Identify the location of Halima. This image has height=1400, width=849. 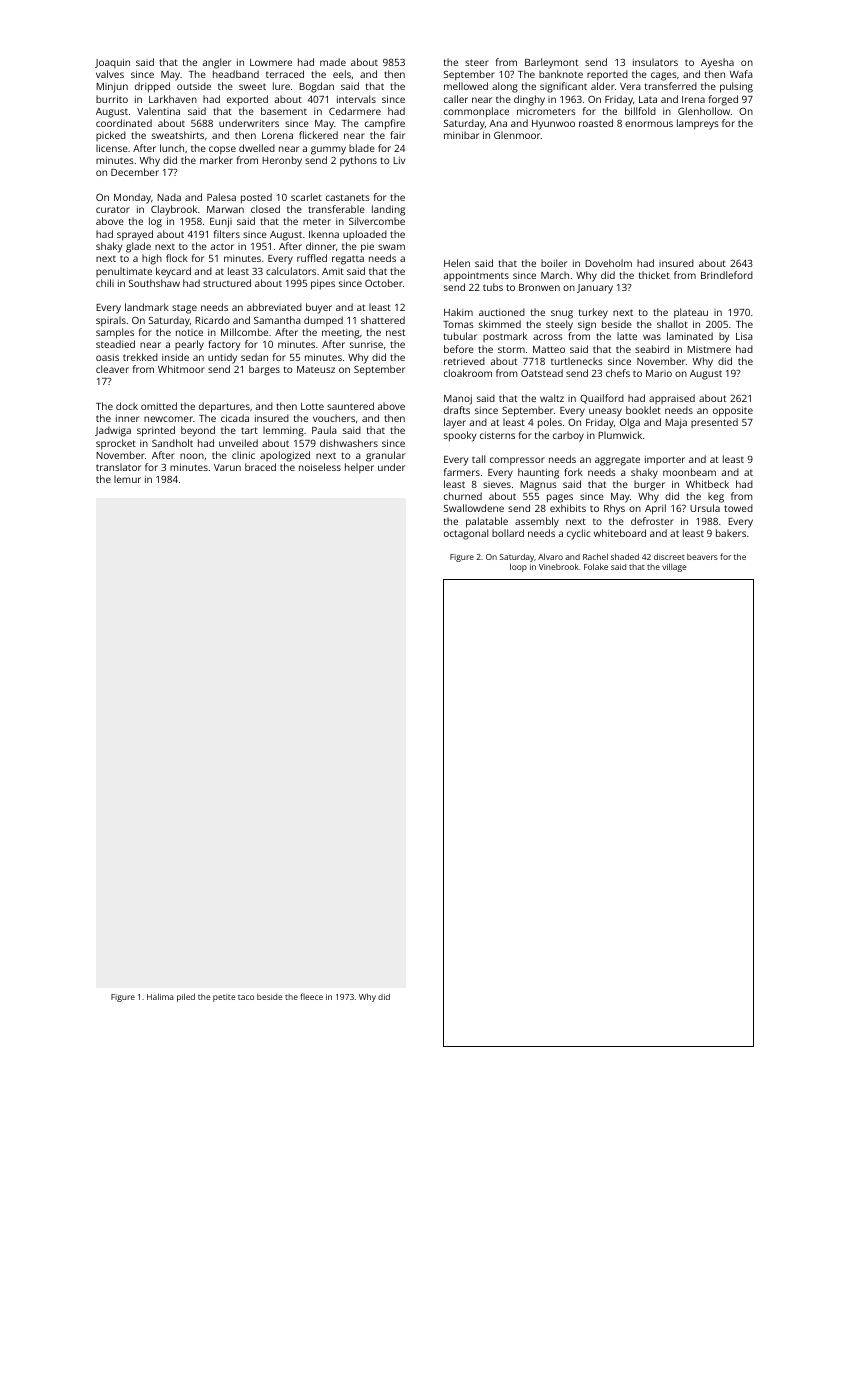
(160, 996).
